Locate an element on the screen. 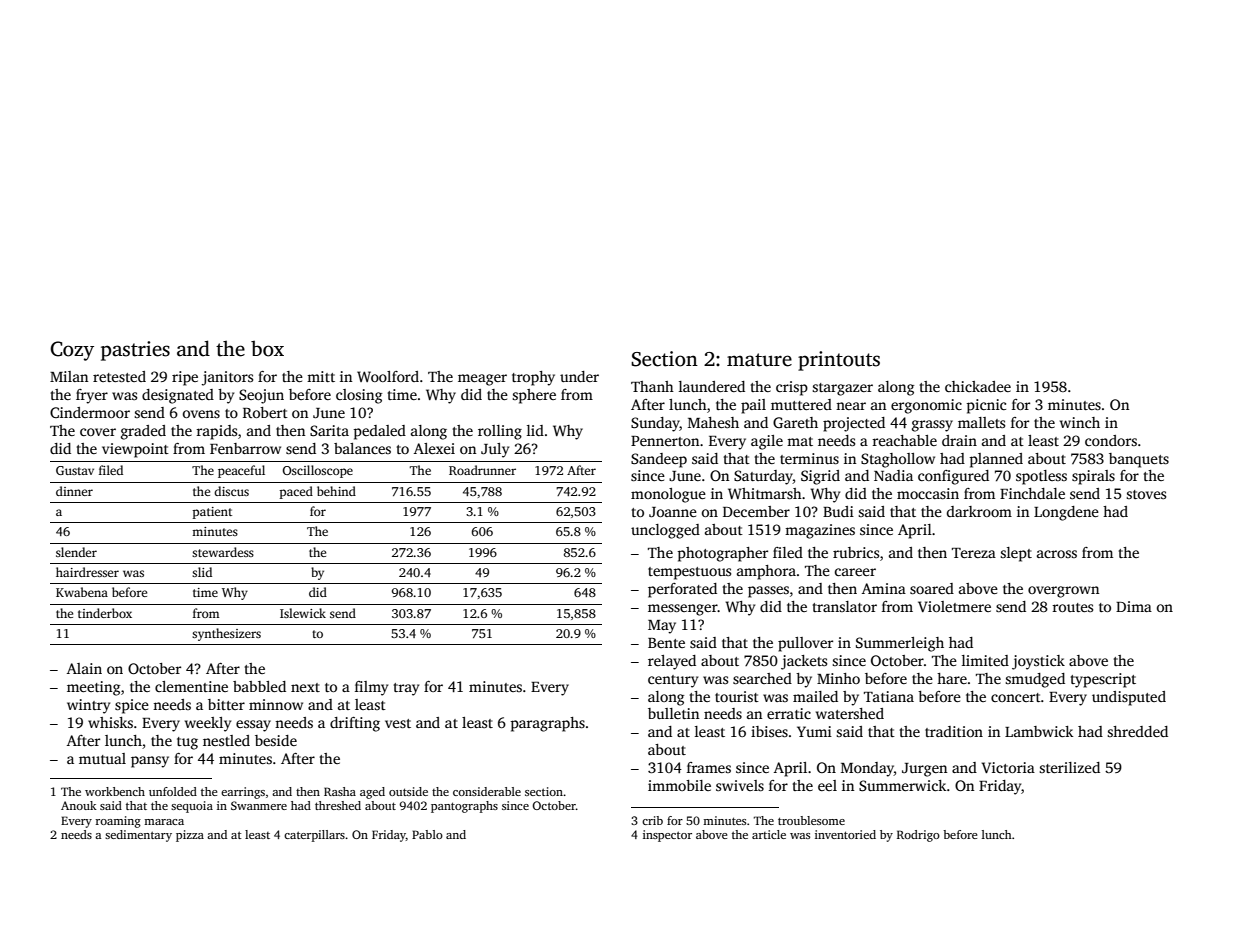 This screenshot has width=1233, height=952. printouts is located at coordinates (839, 361).
